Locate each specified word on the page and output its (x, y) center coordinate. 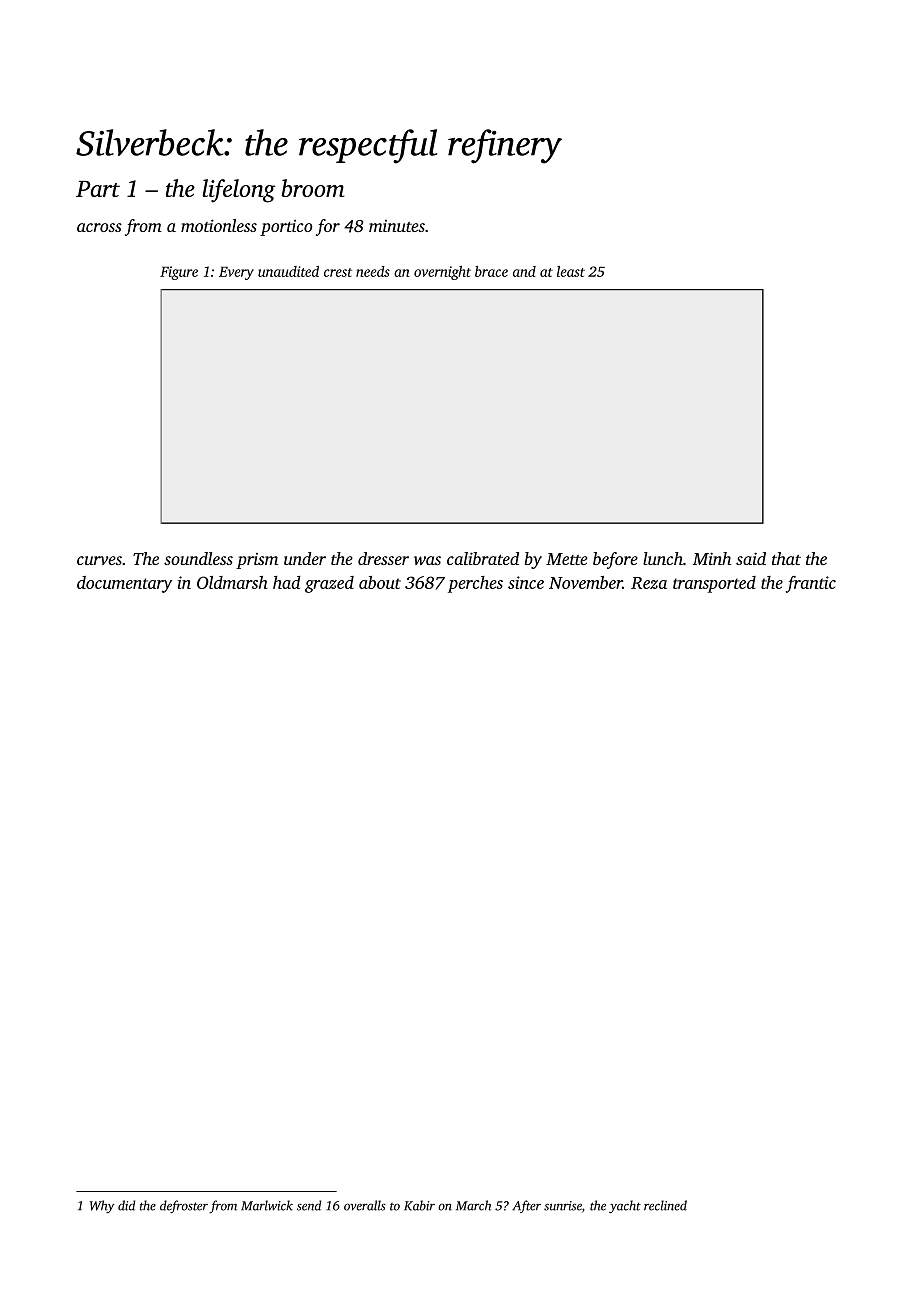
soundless (198, 558)
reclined (665, 1205)
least (571, 271)
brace (491, 271)
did (126, 1205)
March (473, 1205)
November (586, 582)
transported (714, 584)
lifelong (239, 191)
